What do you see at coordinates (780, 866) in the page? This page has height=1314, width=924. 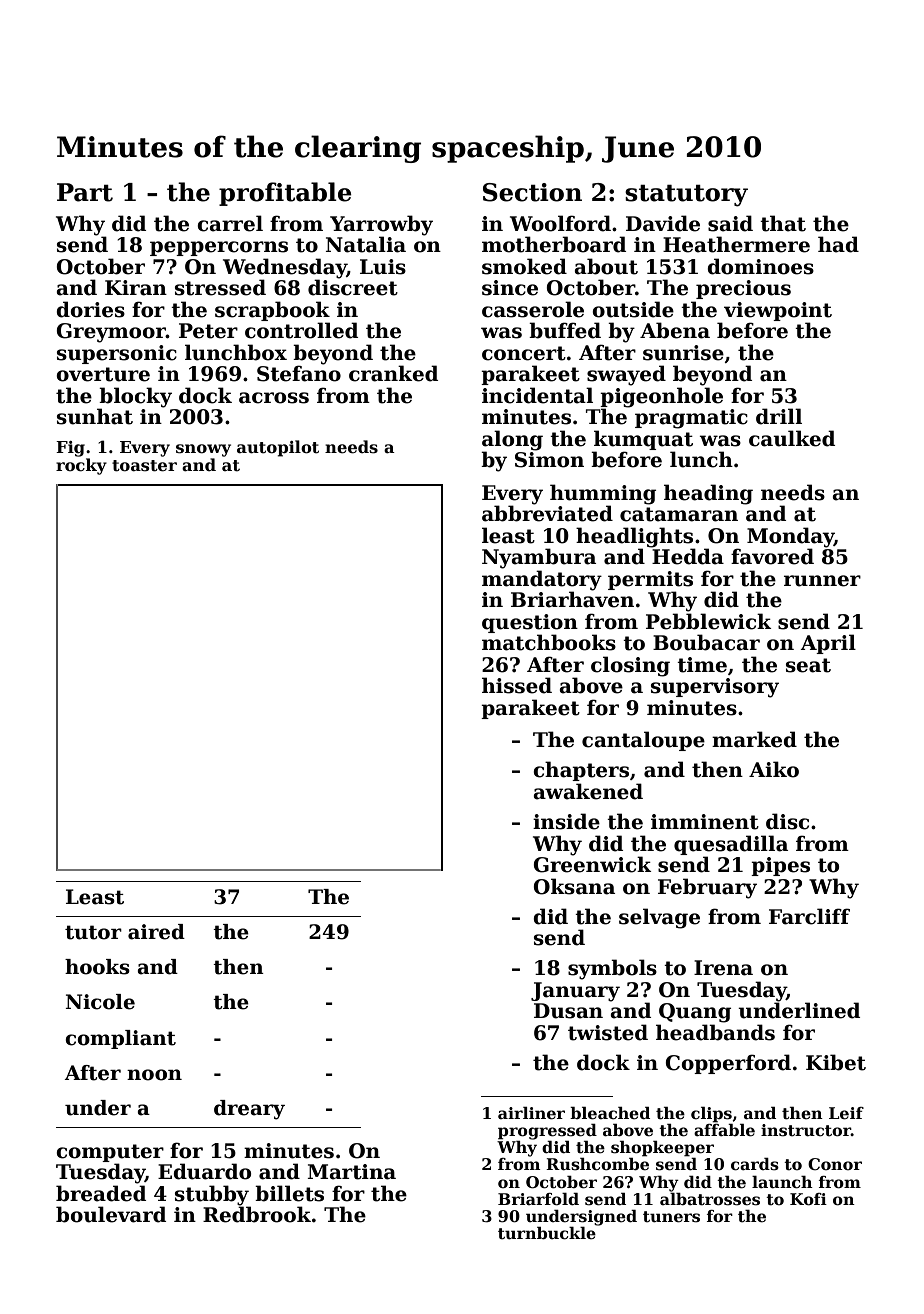 I see `pipes` at bounding box center [780, 866].
